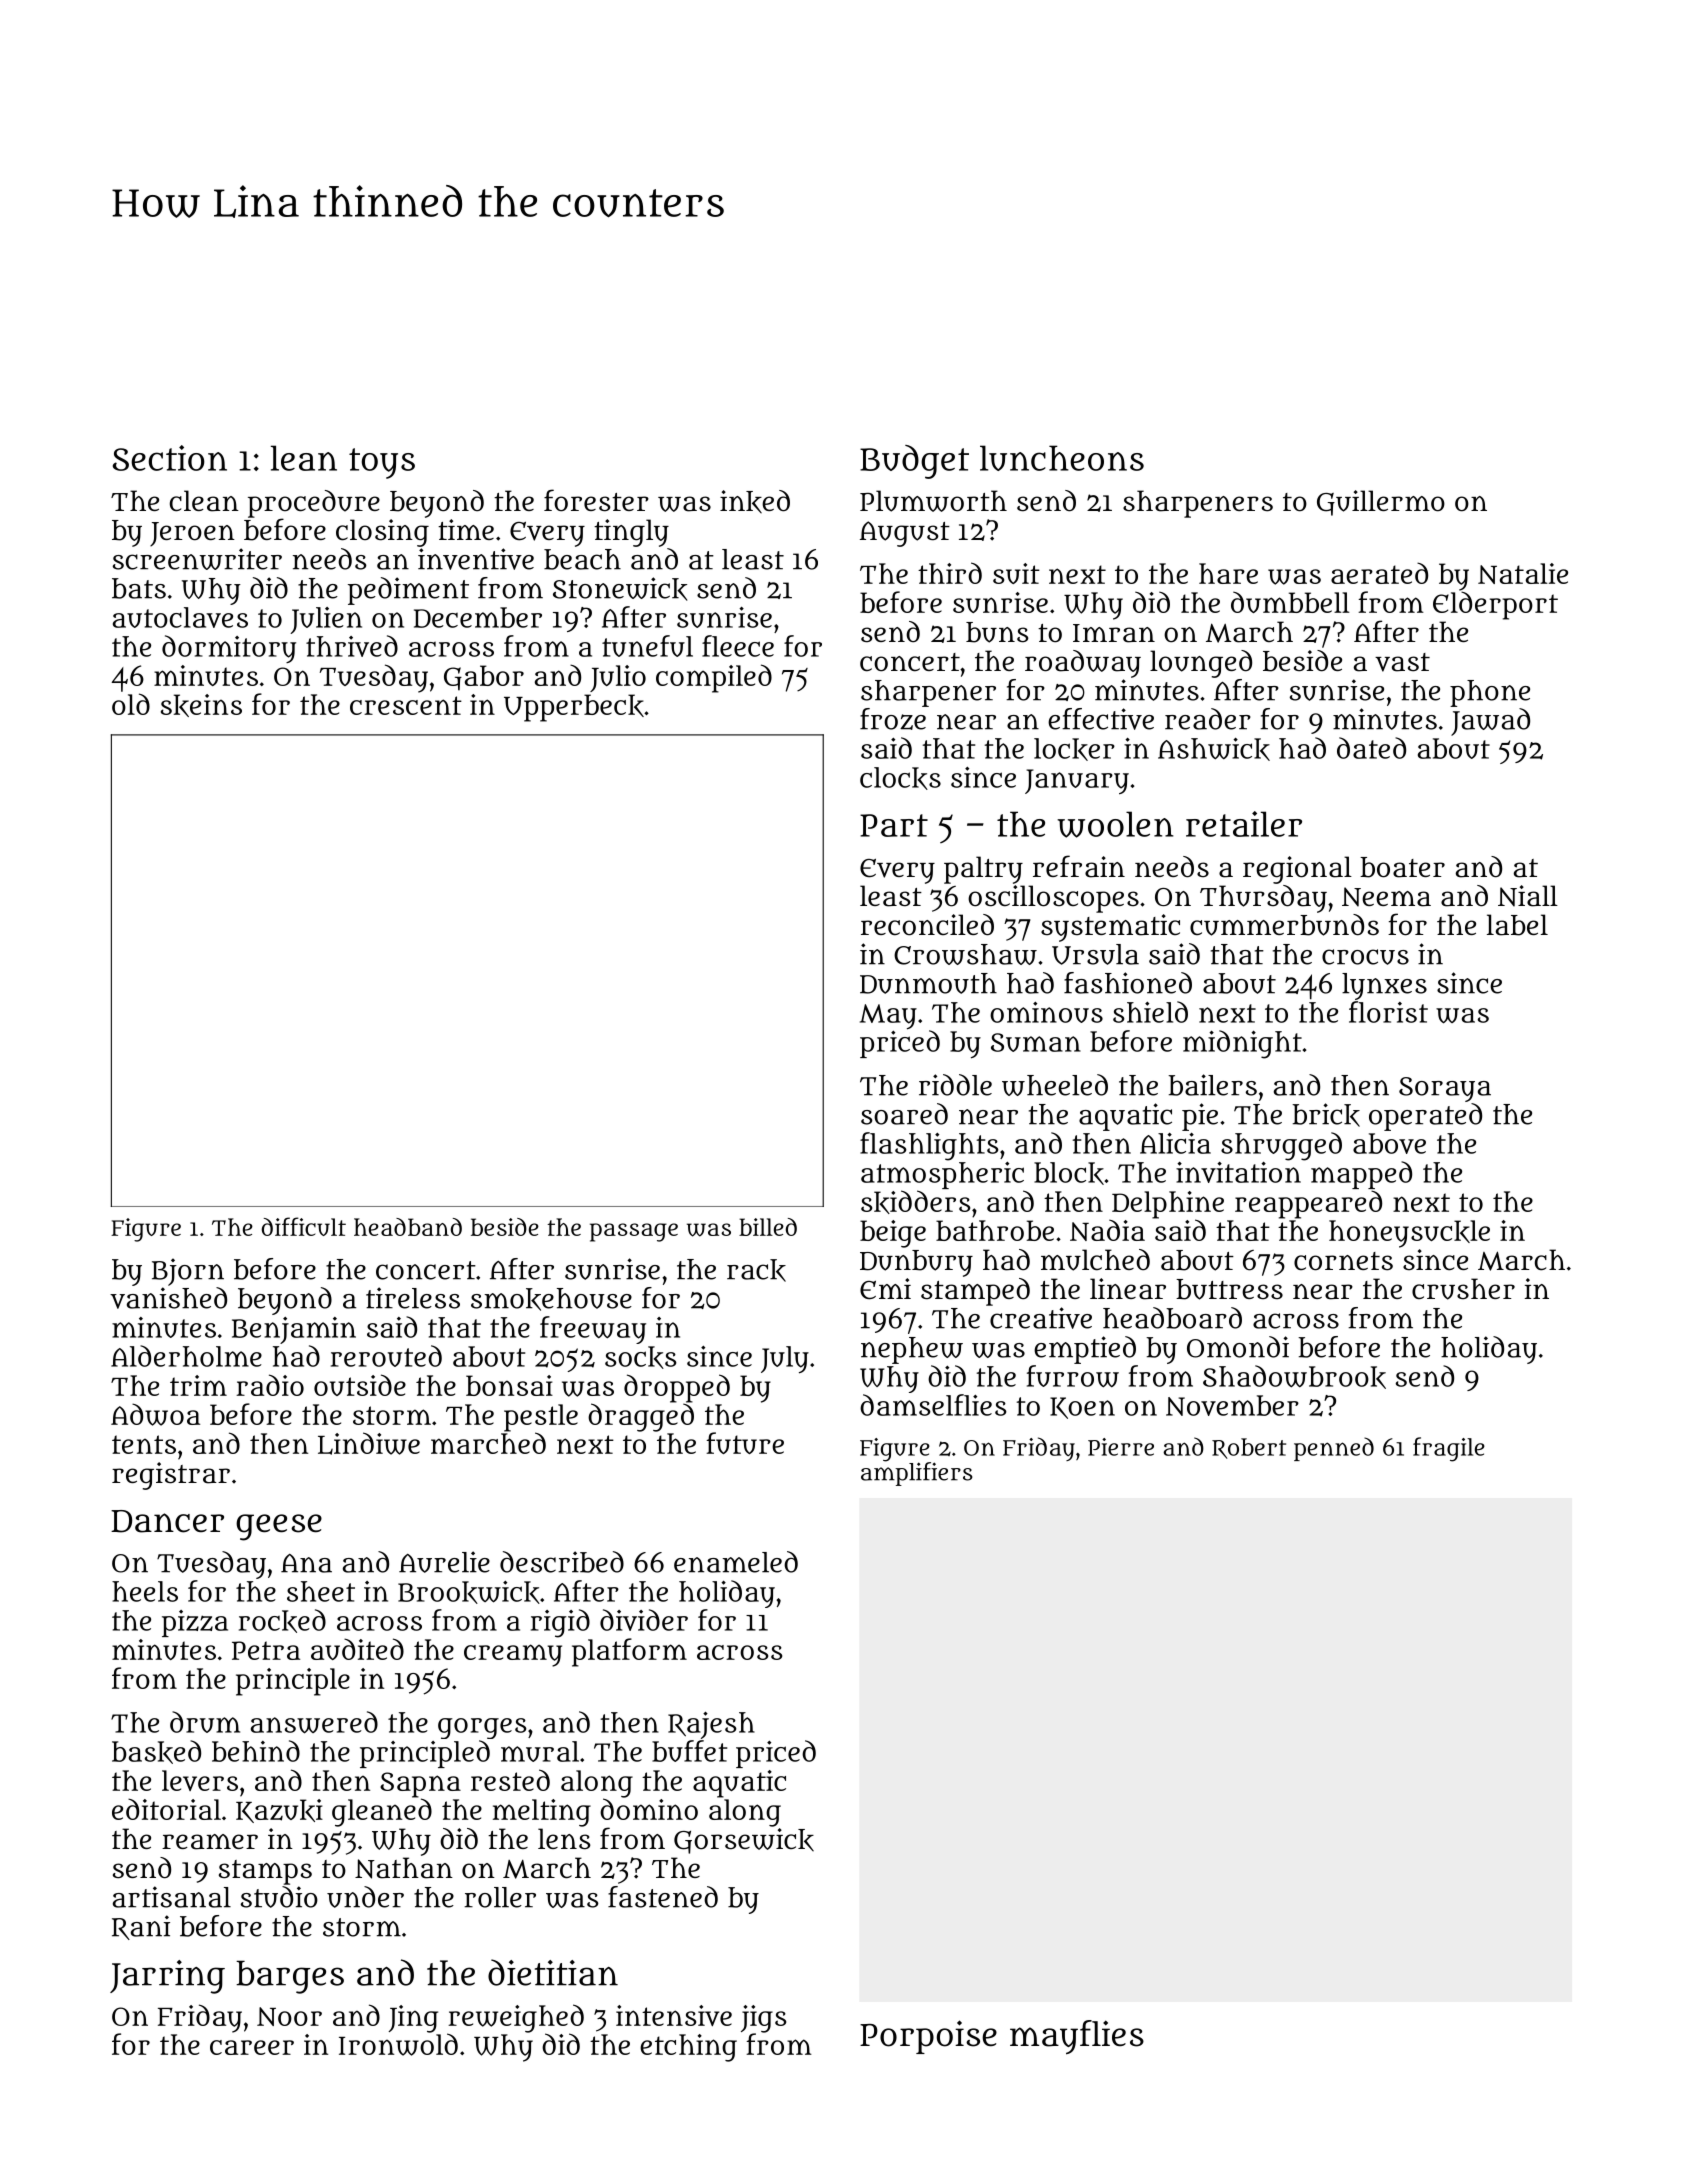  Describe the element at coordinates (1077, 2037) in the screenshot. I see `mayflies` at that location.
